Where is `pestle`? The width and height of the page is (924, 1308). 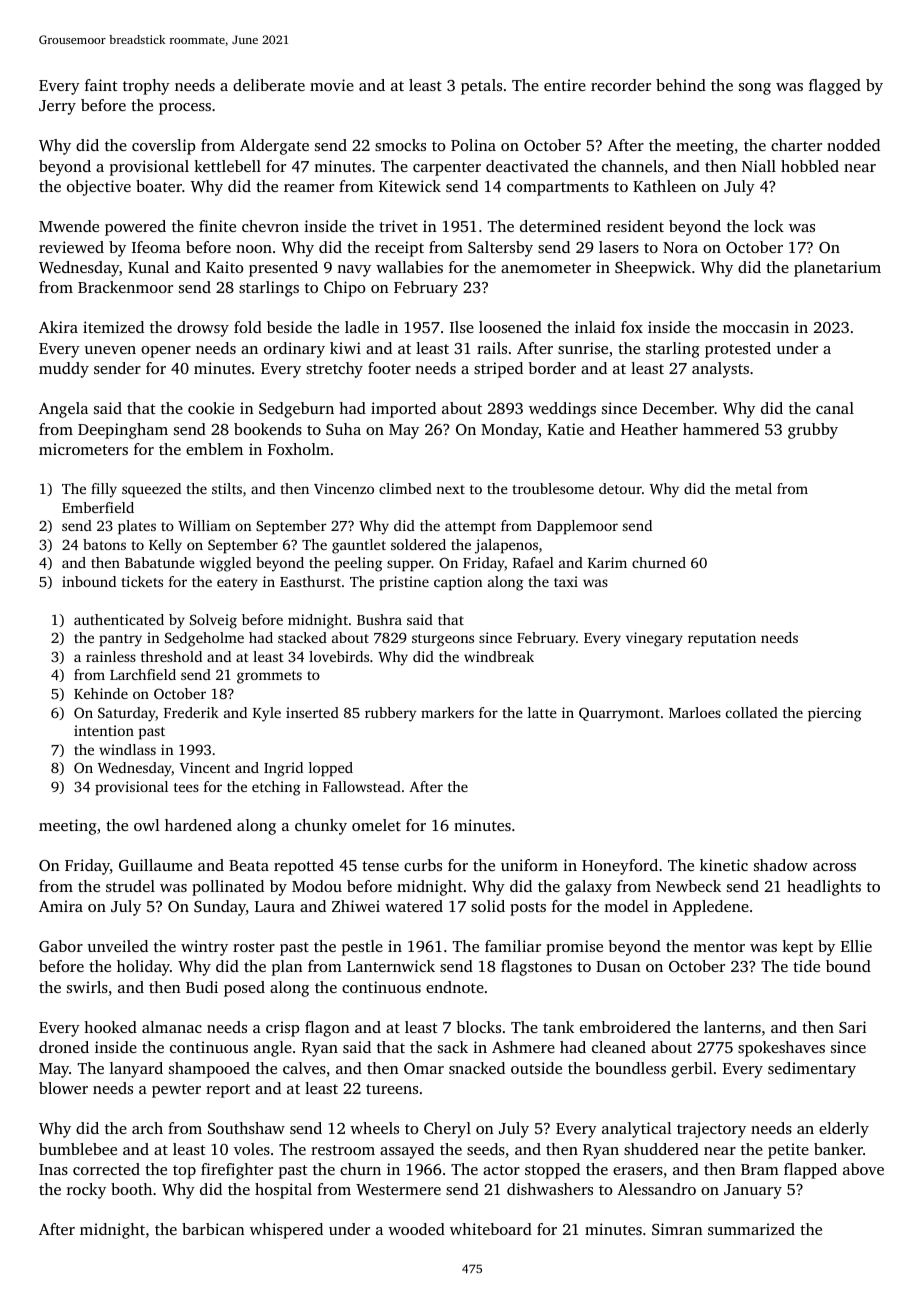
pestle is located at coordinates (362, 948).
